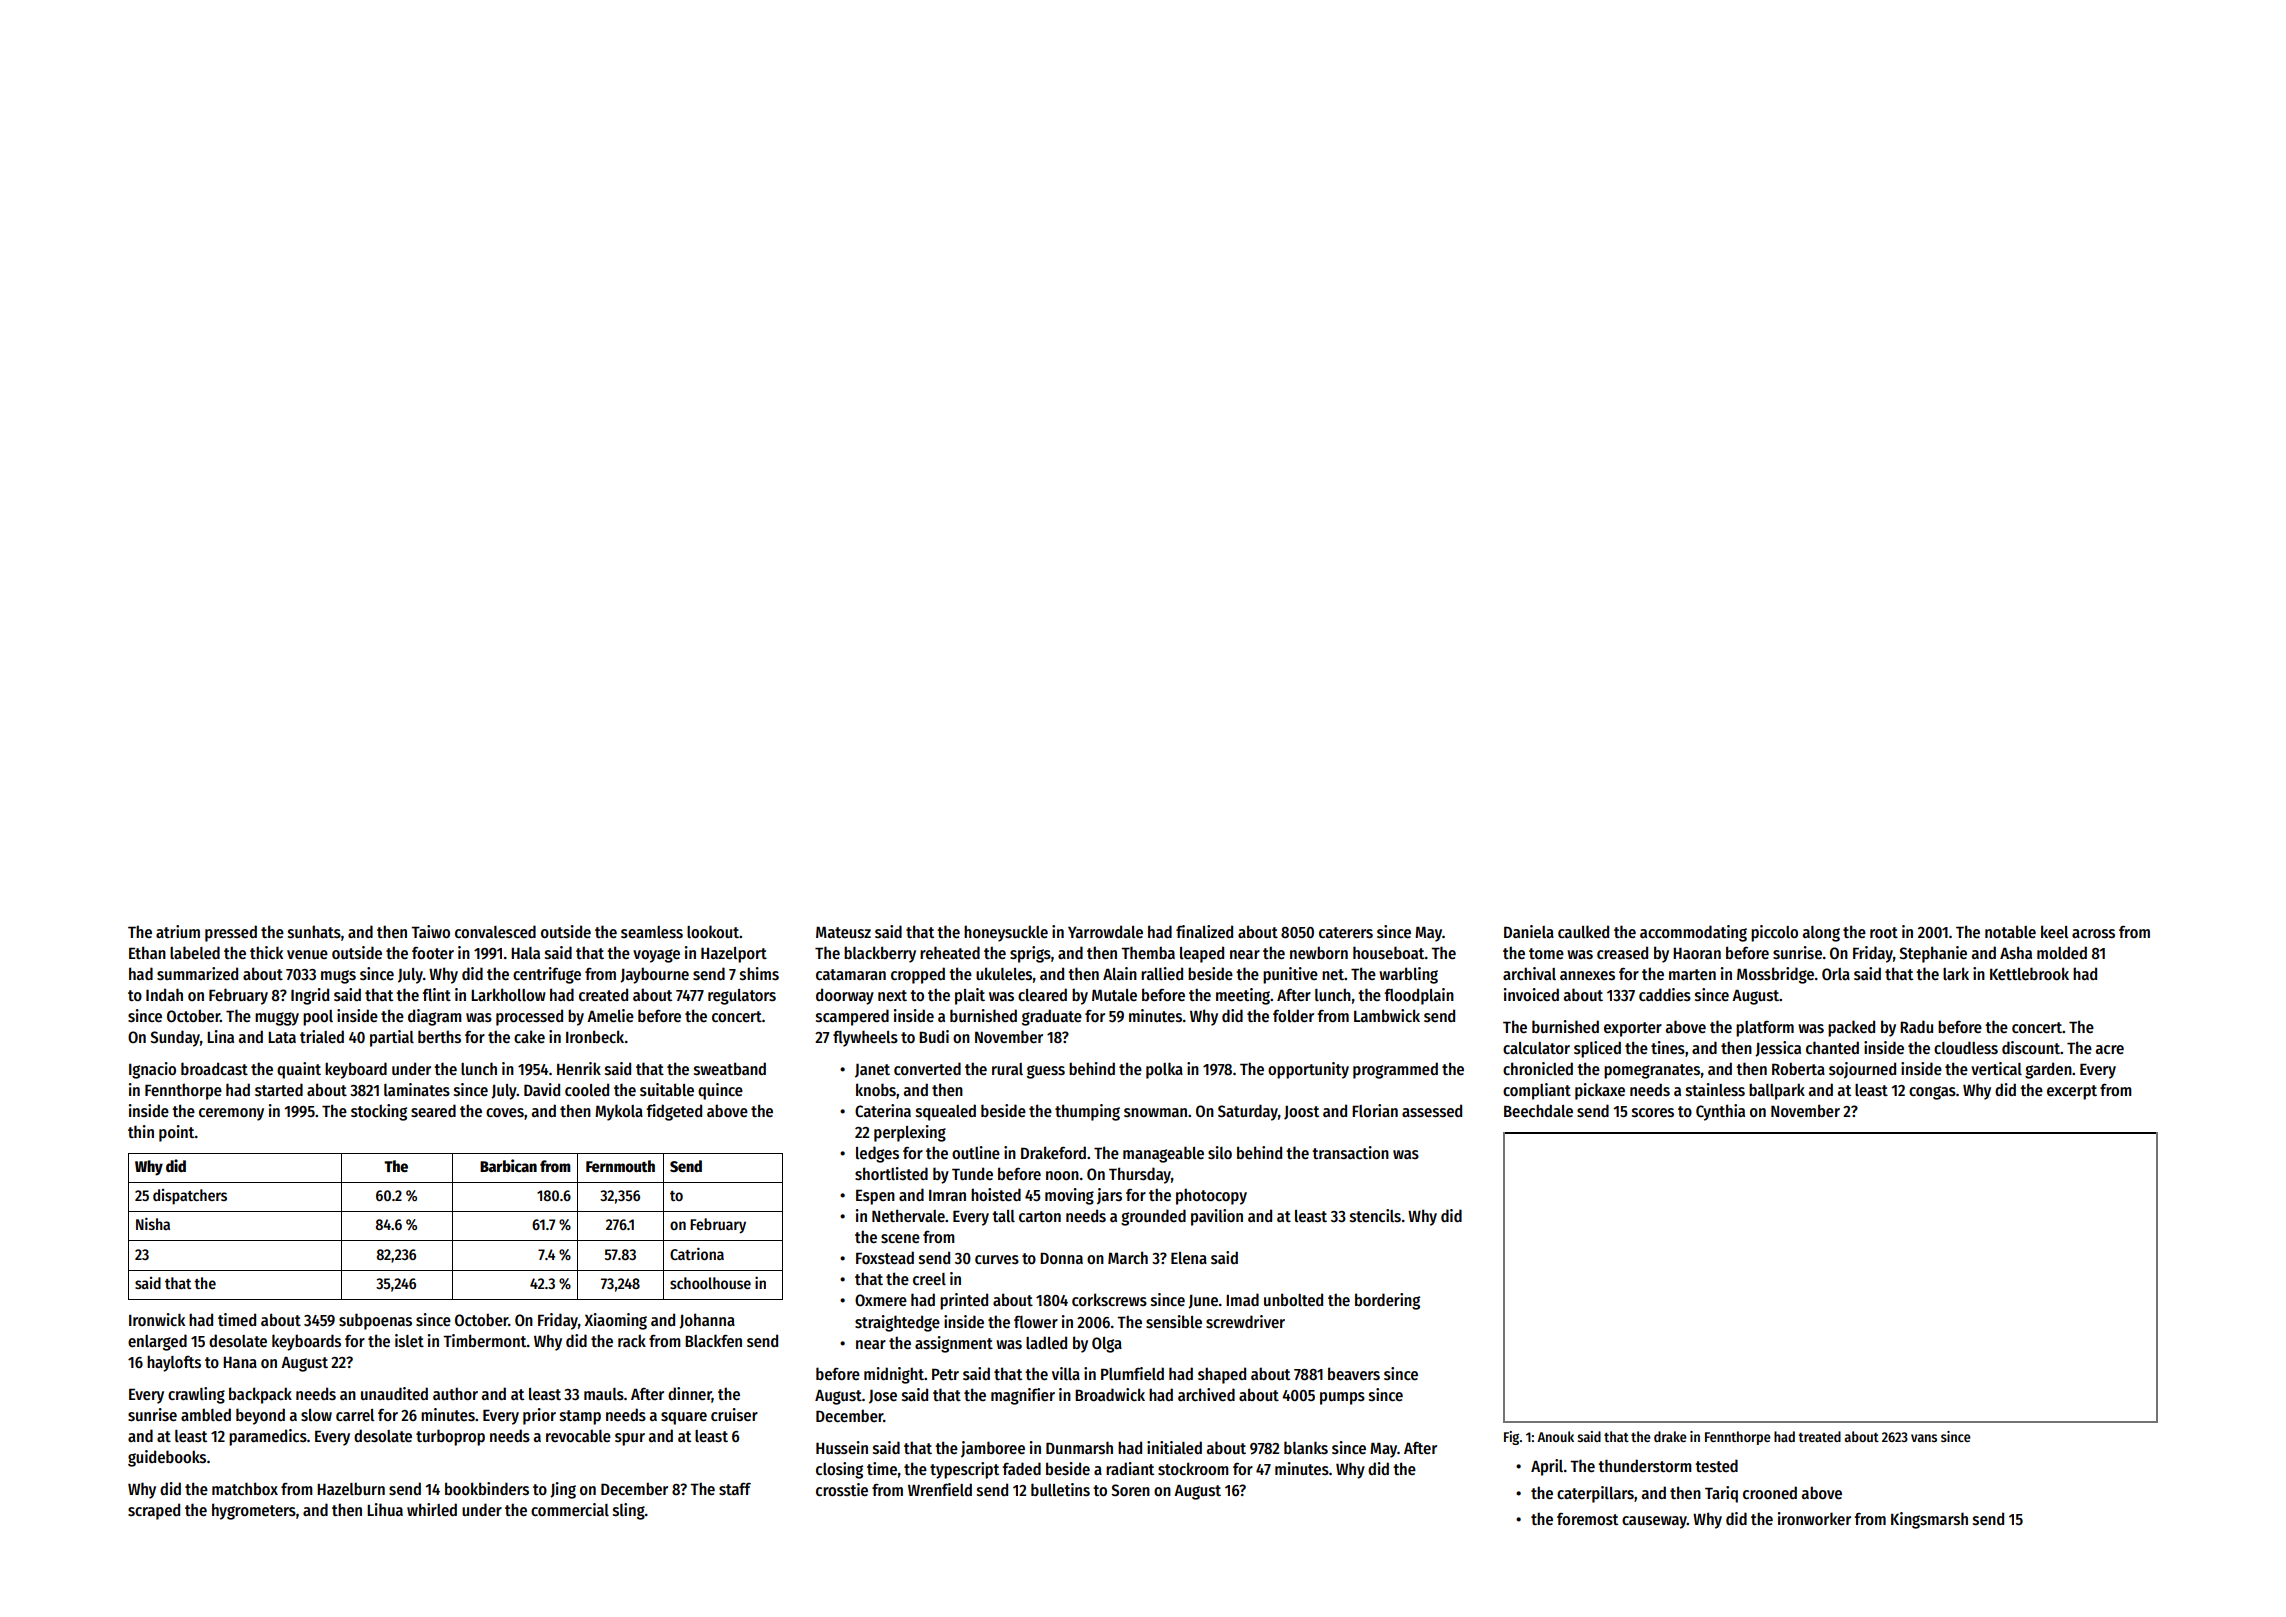 This page has width=2286, height=1617. I want to click on honeysuckle, so click(1006, 933).
